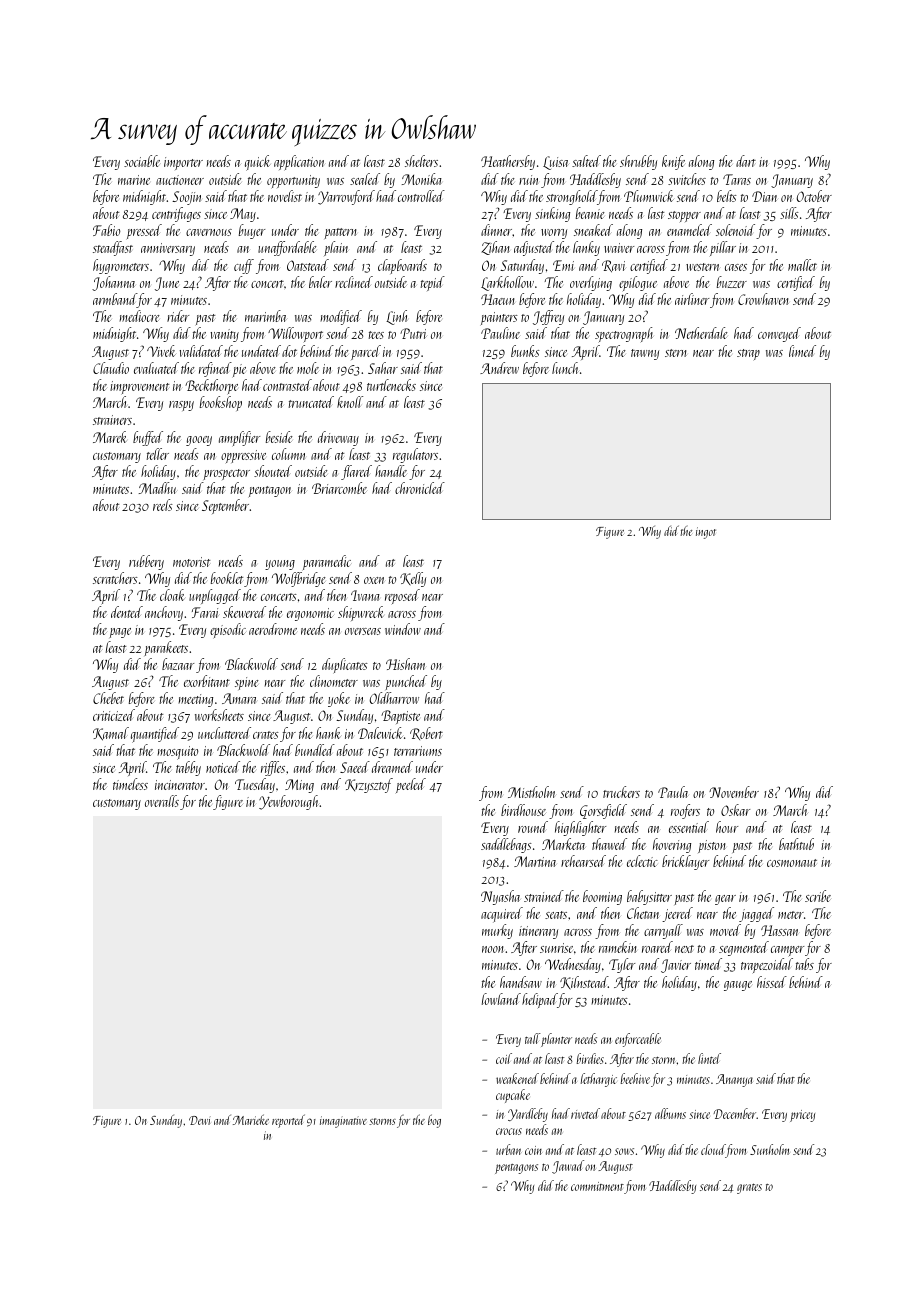  Describe the element at coordinates (176, 214) in the screenshot. I see `centrifuges` at that location.
